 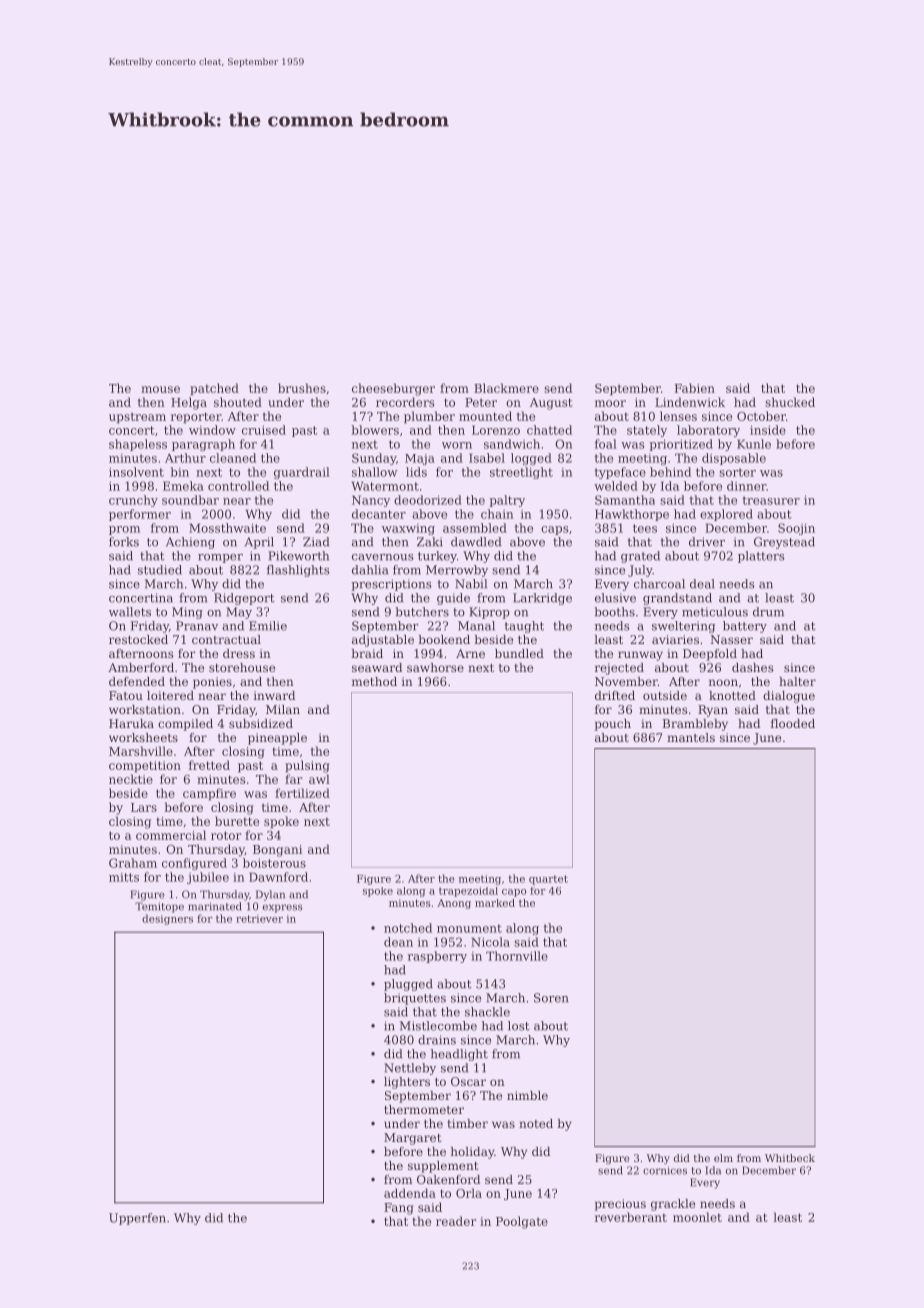 What do you see at coordinates (319, 779) in the screenshot?
I see `awl` at bounding box center [319, 779].
